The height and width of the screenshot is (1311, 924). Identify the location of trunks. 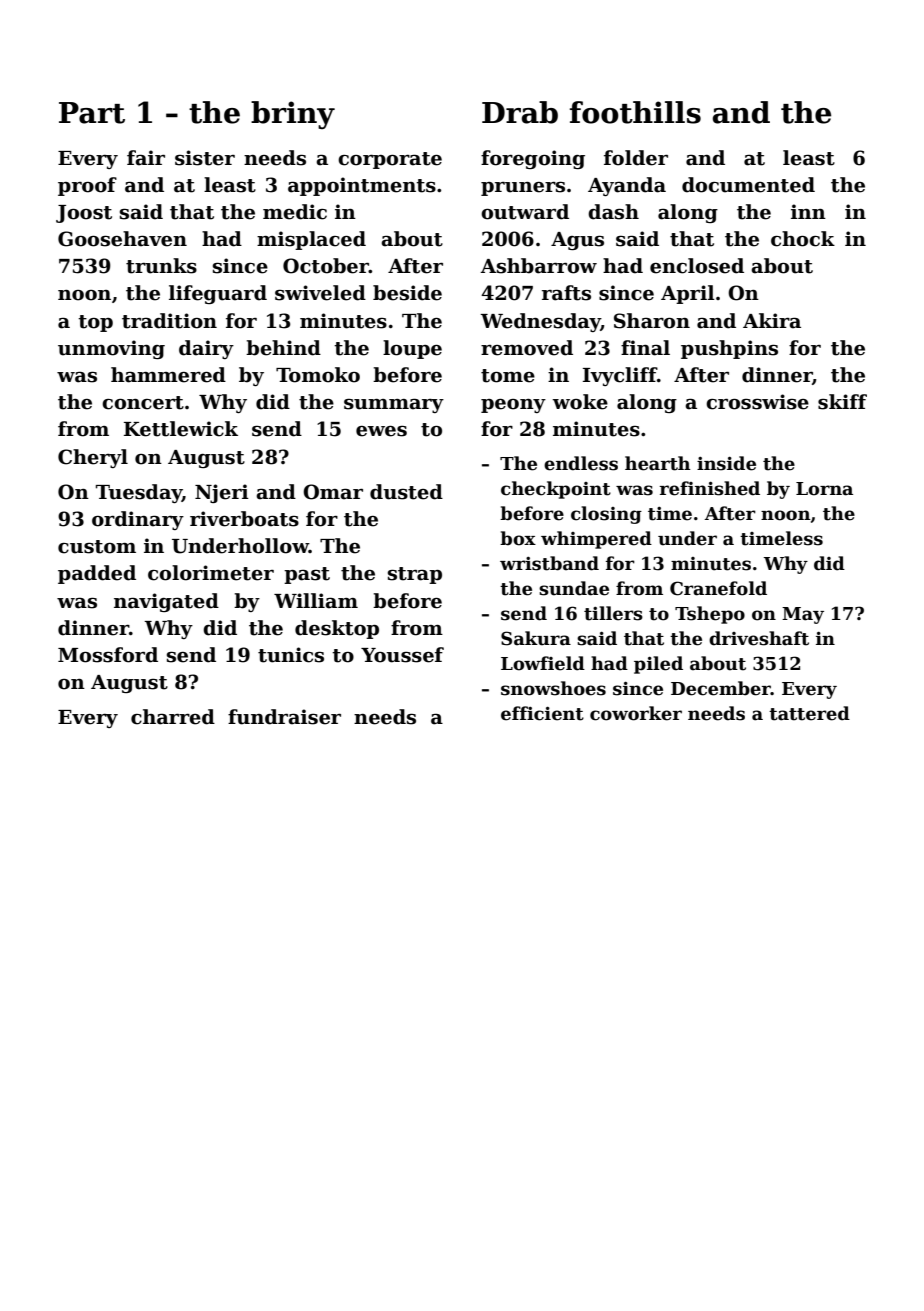
(161, 266).
